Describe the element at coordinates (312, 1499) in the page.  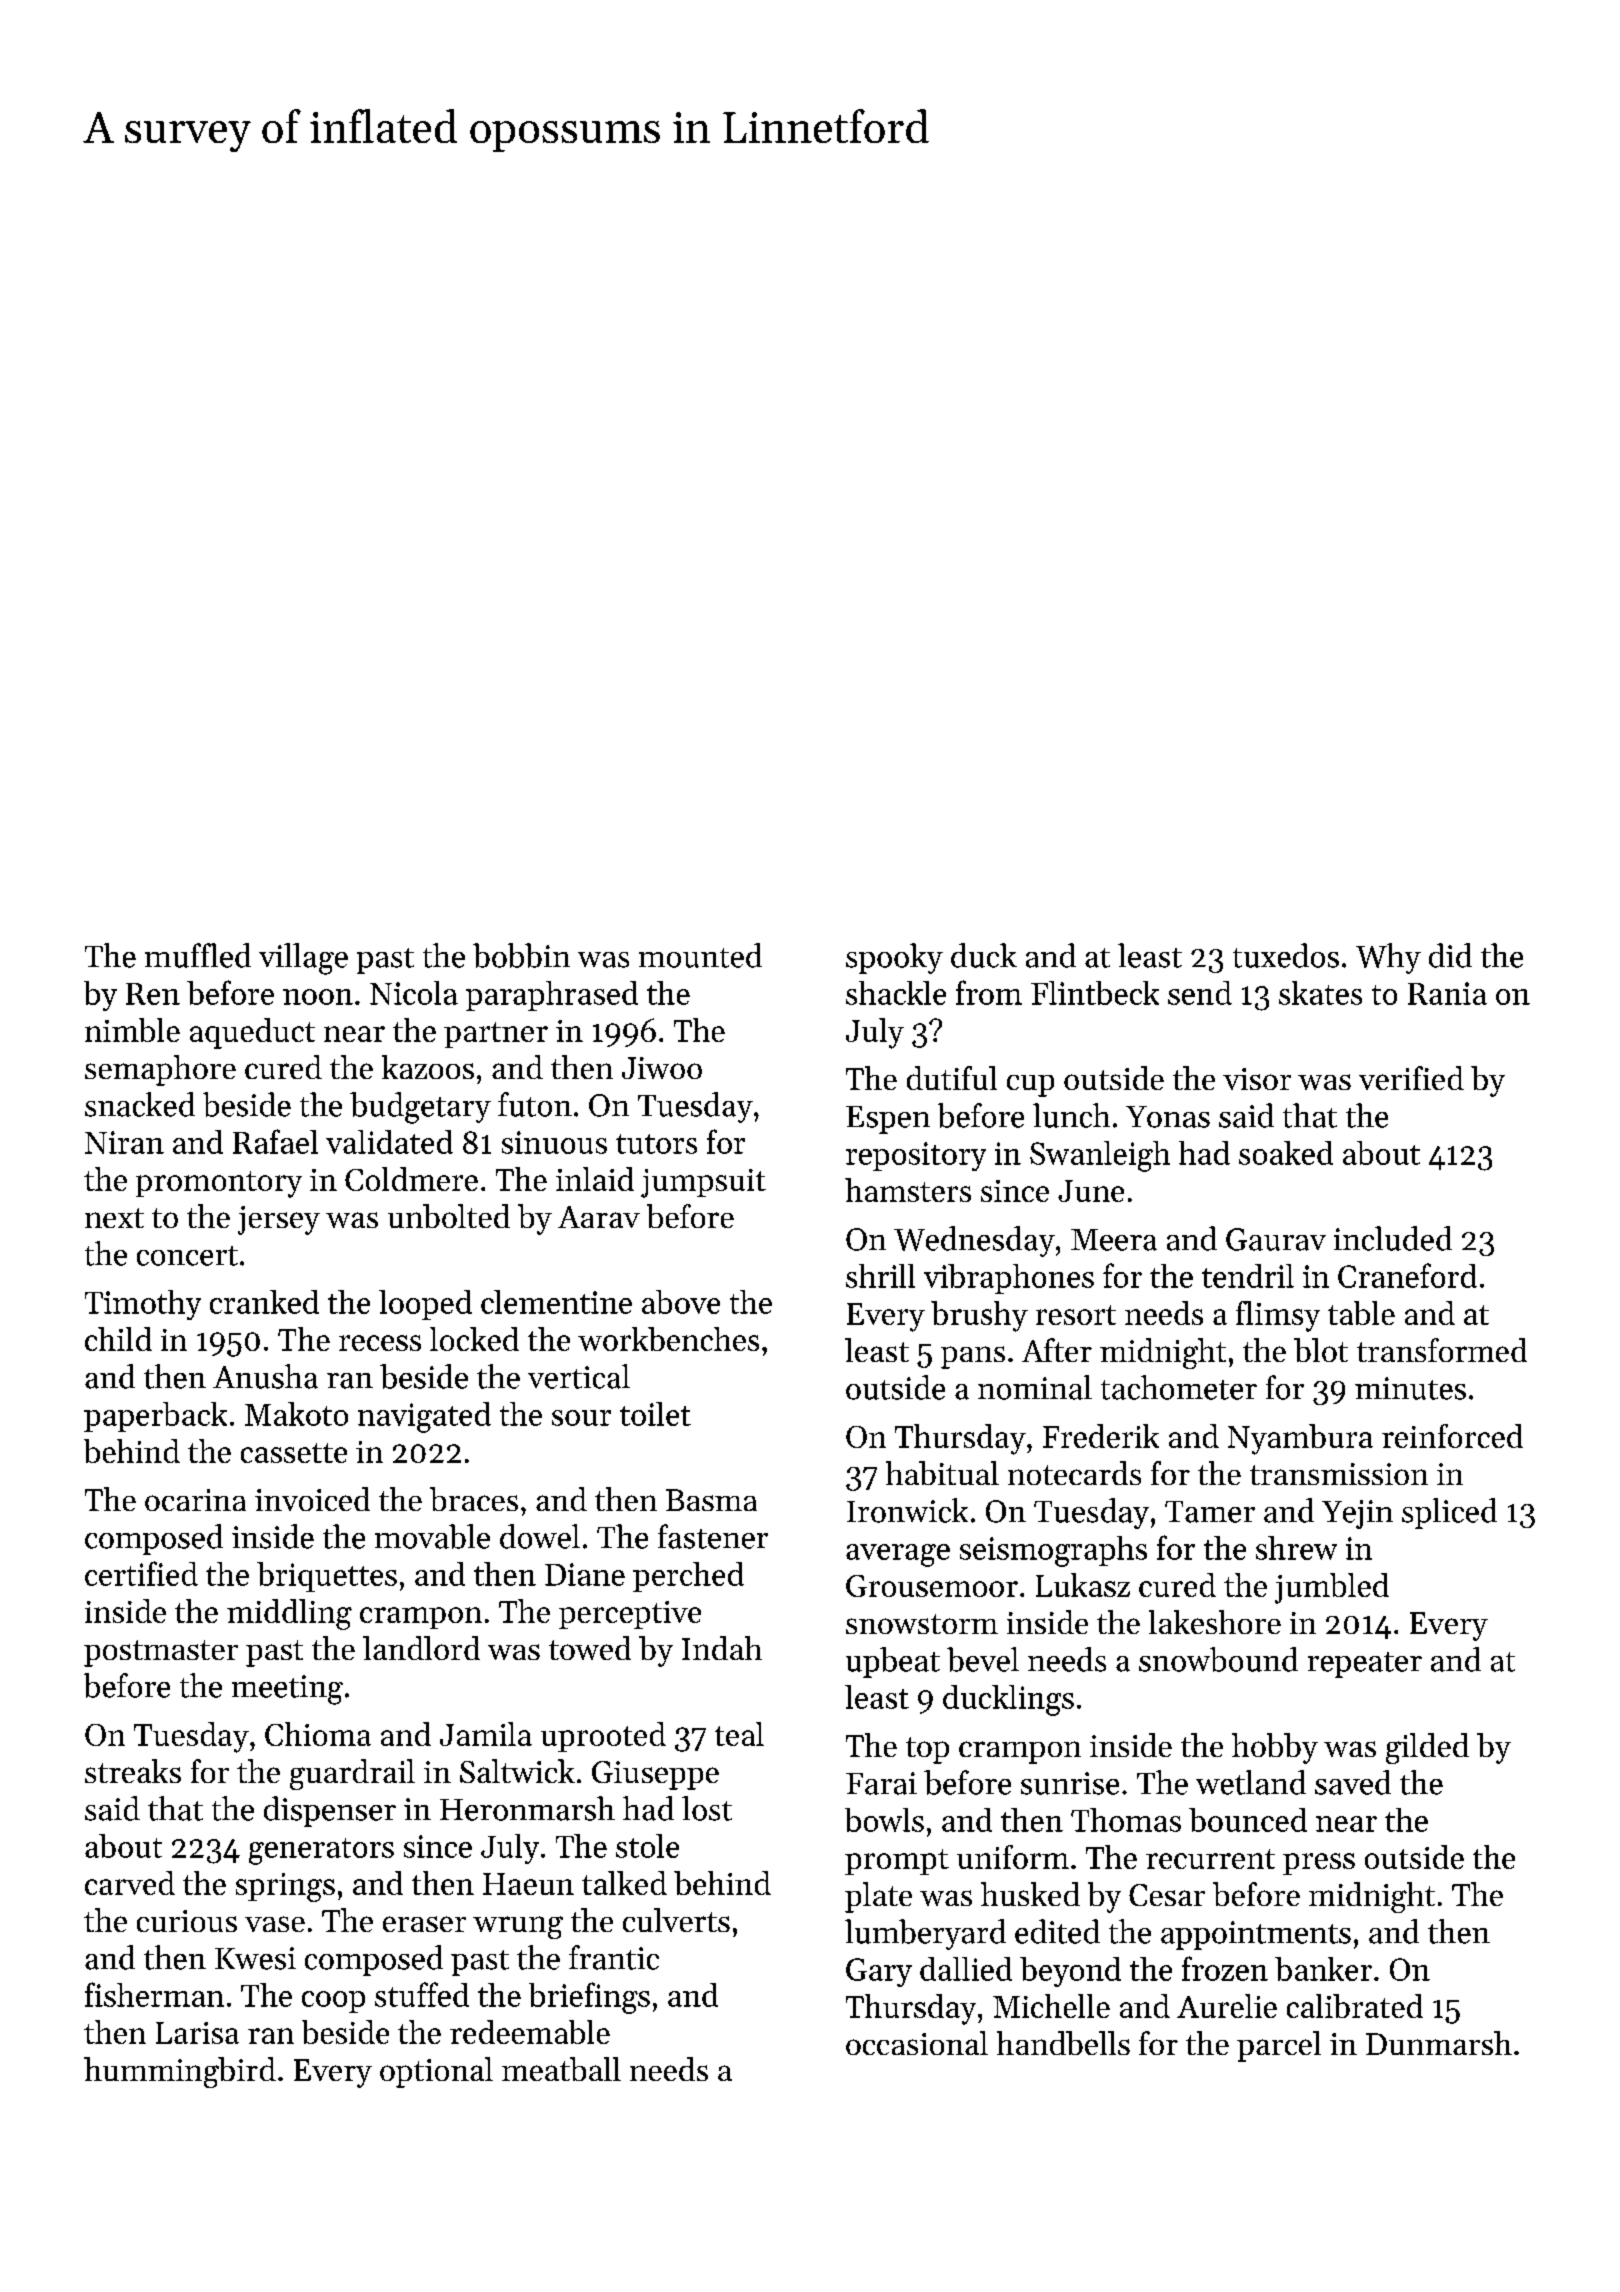
I see `invoiced` at that location.
